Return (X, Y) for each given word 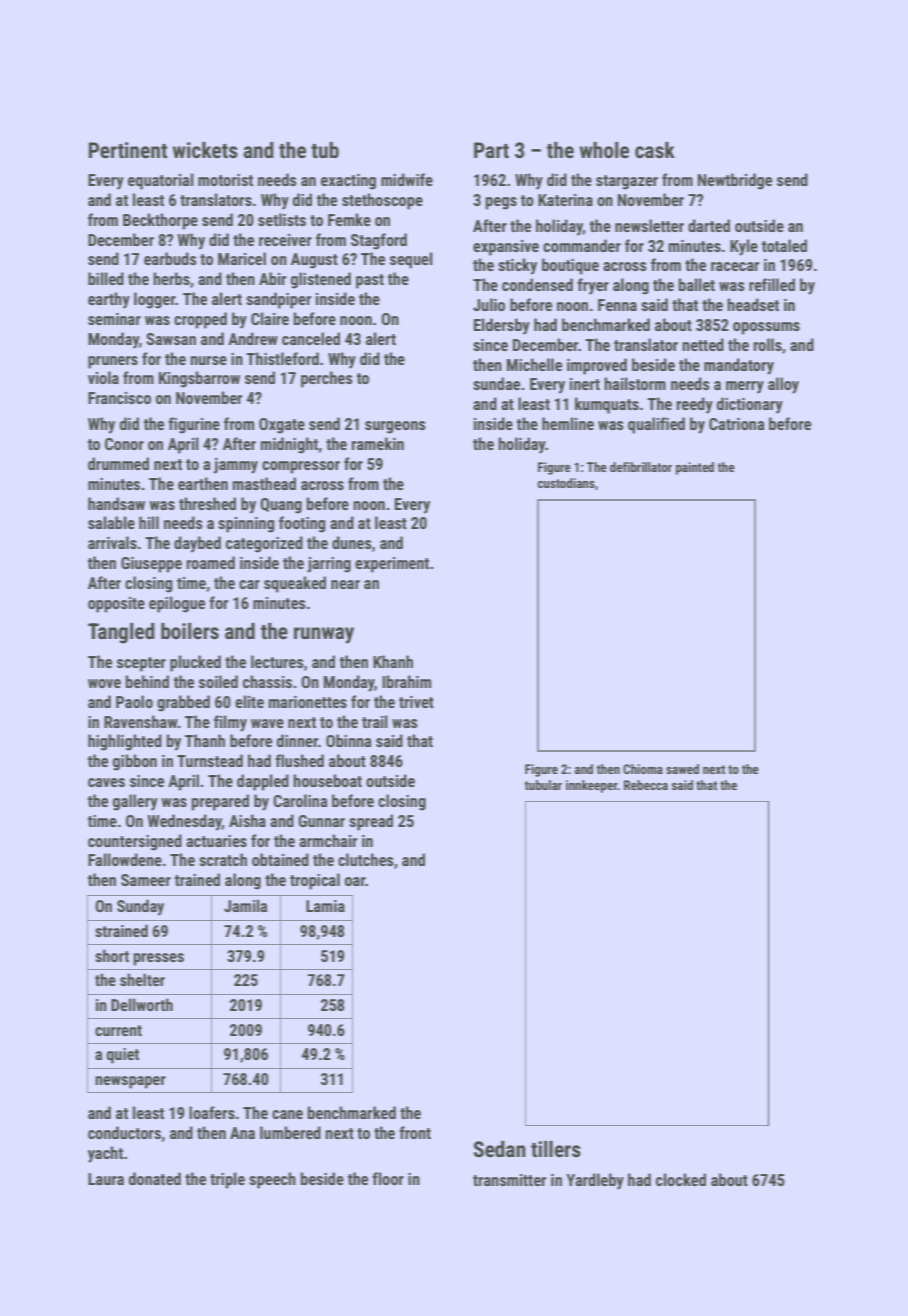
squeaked (295, 584)
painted (695, 468)
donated (155, 1178)
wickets (205, 150)
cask (655, 150)
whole (604, 150)
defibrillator (641, 467)
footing (302, 524)
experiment (392, 565)
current (118, 1030)
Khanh (393, 661)
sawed (682, 769)
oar (355, 881)
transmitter (509, 1180)
